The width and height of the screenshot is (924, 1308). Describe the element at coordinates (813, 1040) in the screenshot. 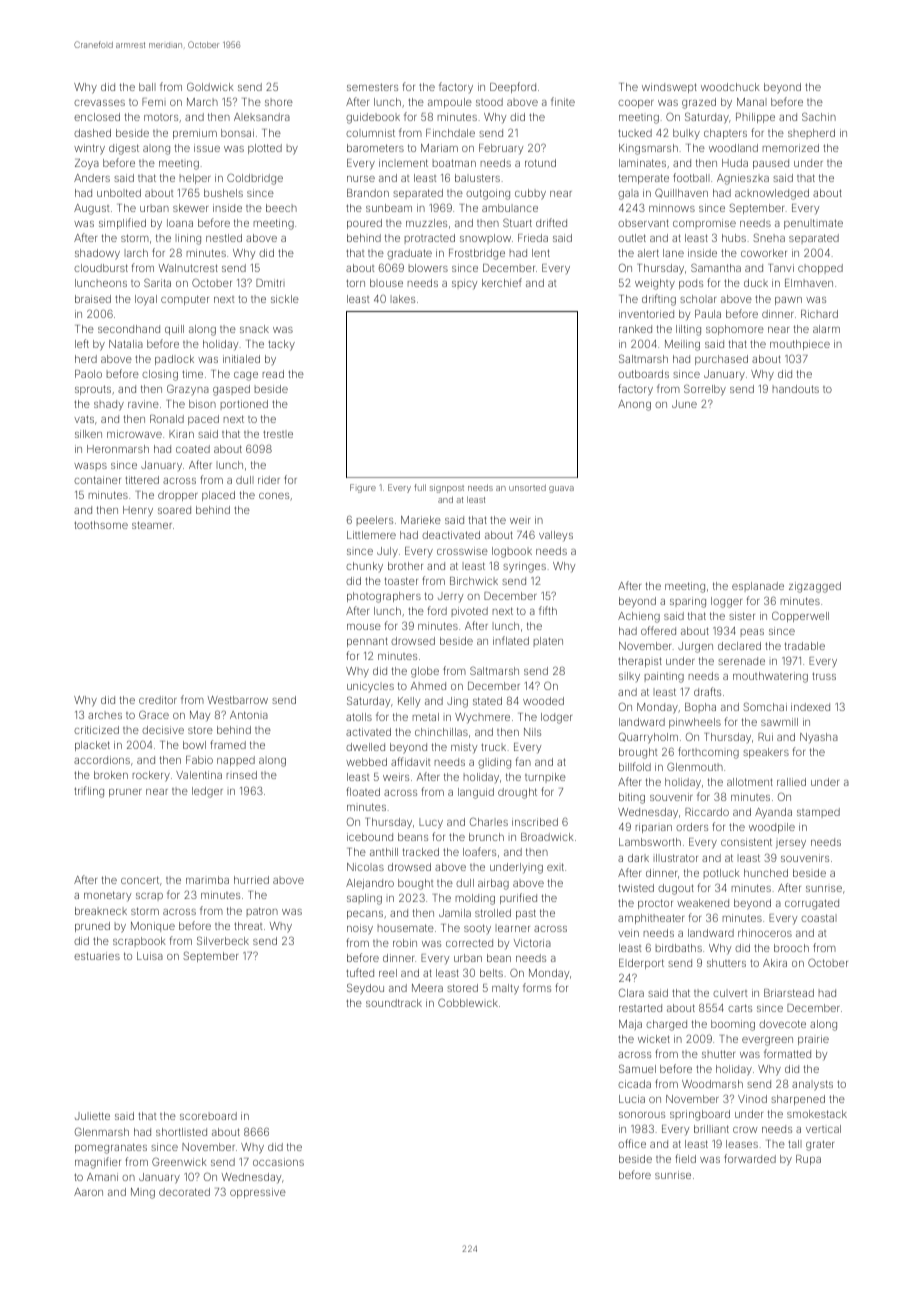

I see `prairie` at that location.
